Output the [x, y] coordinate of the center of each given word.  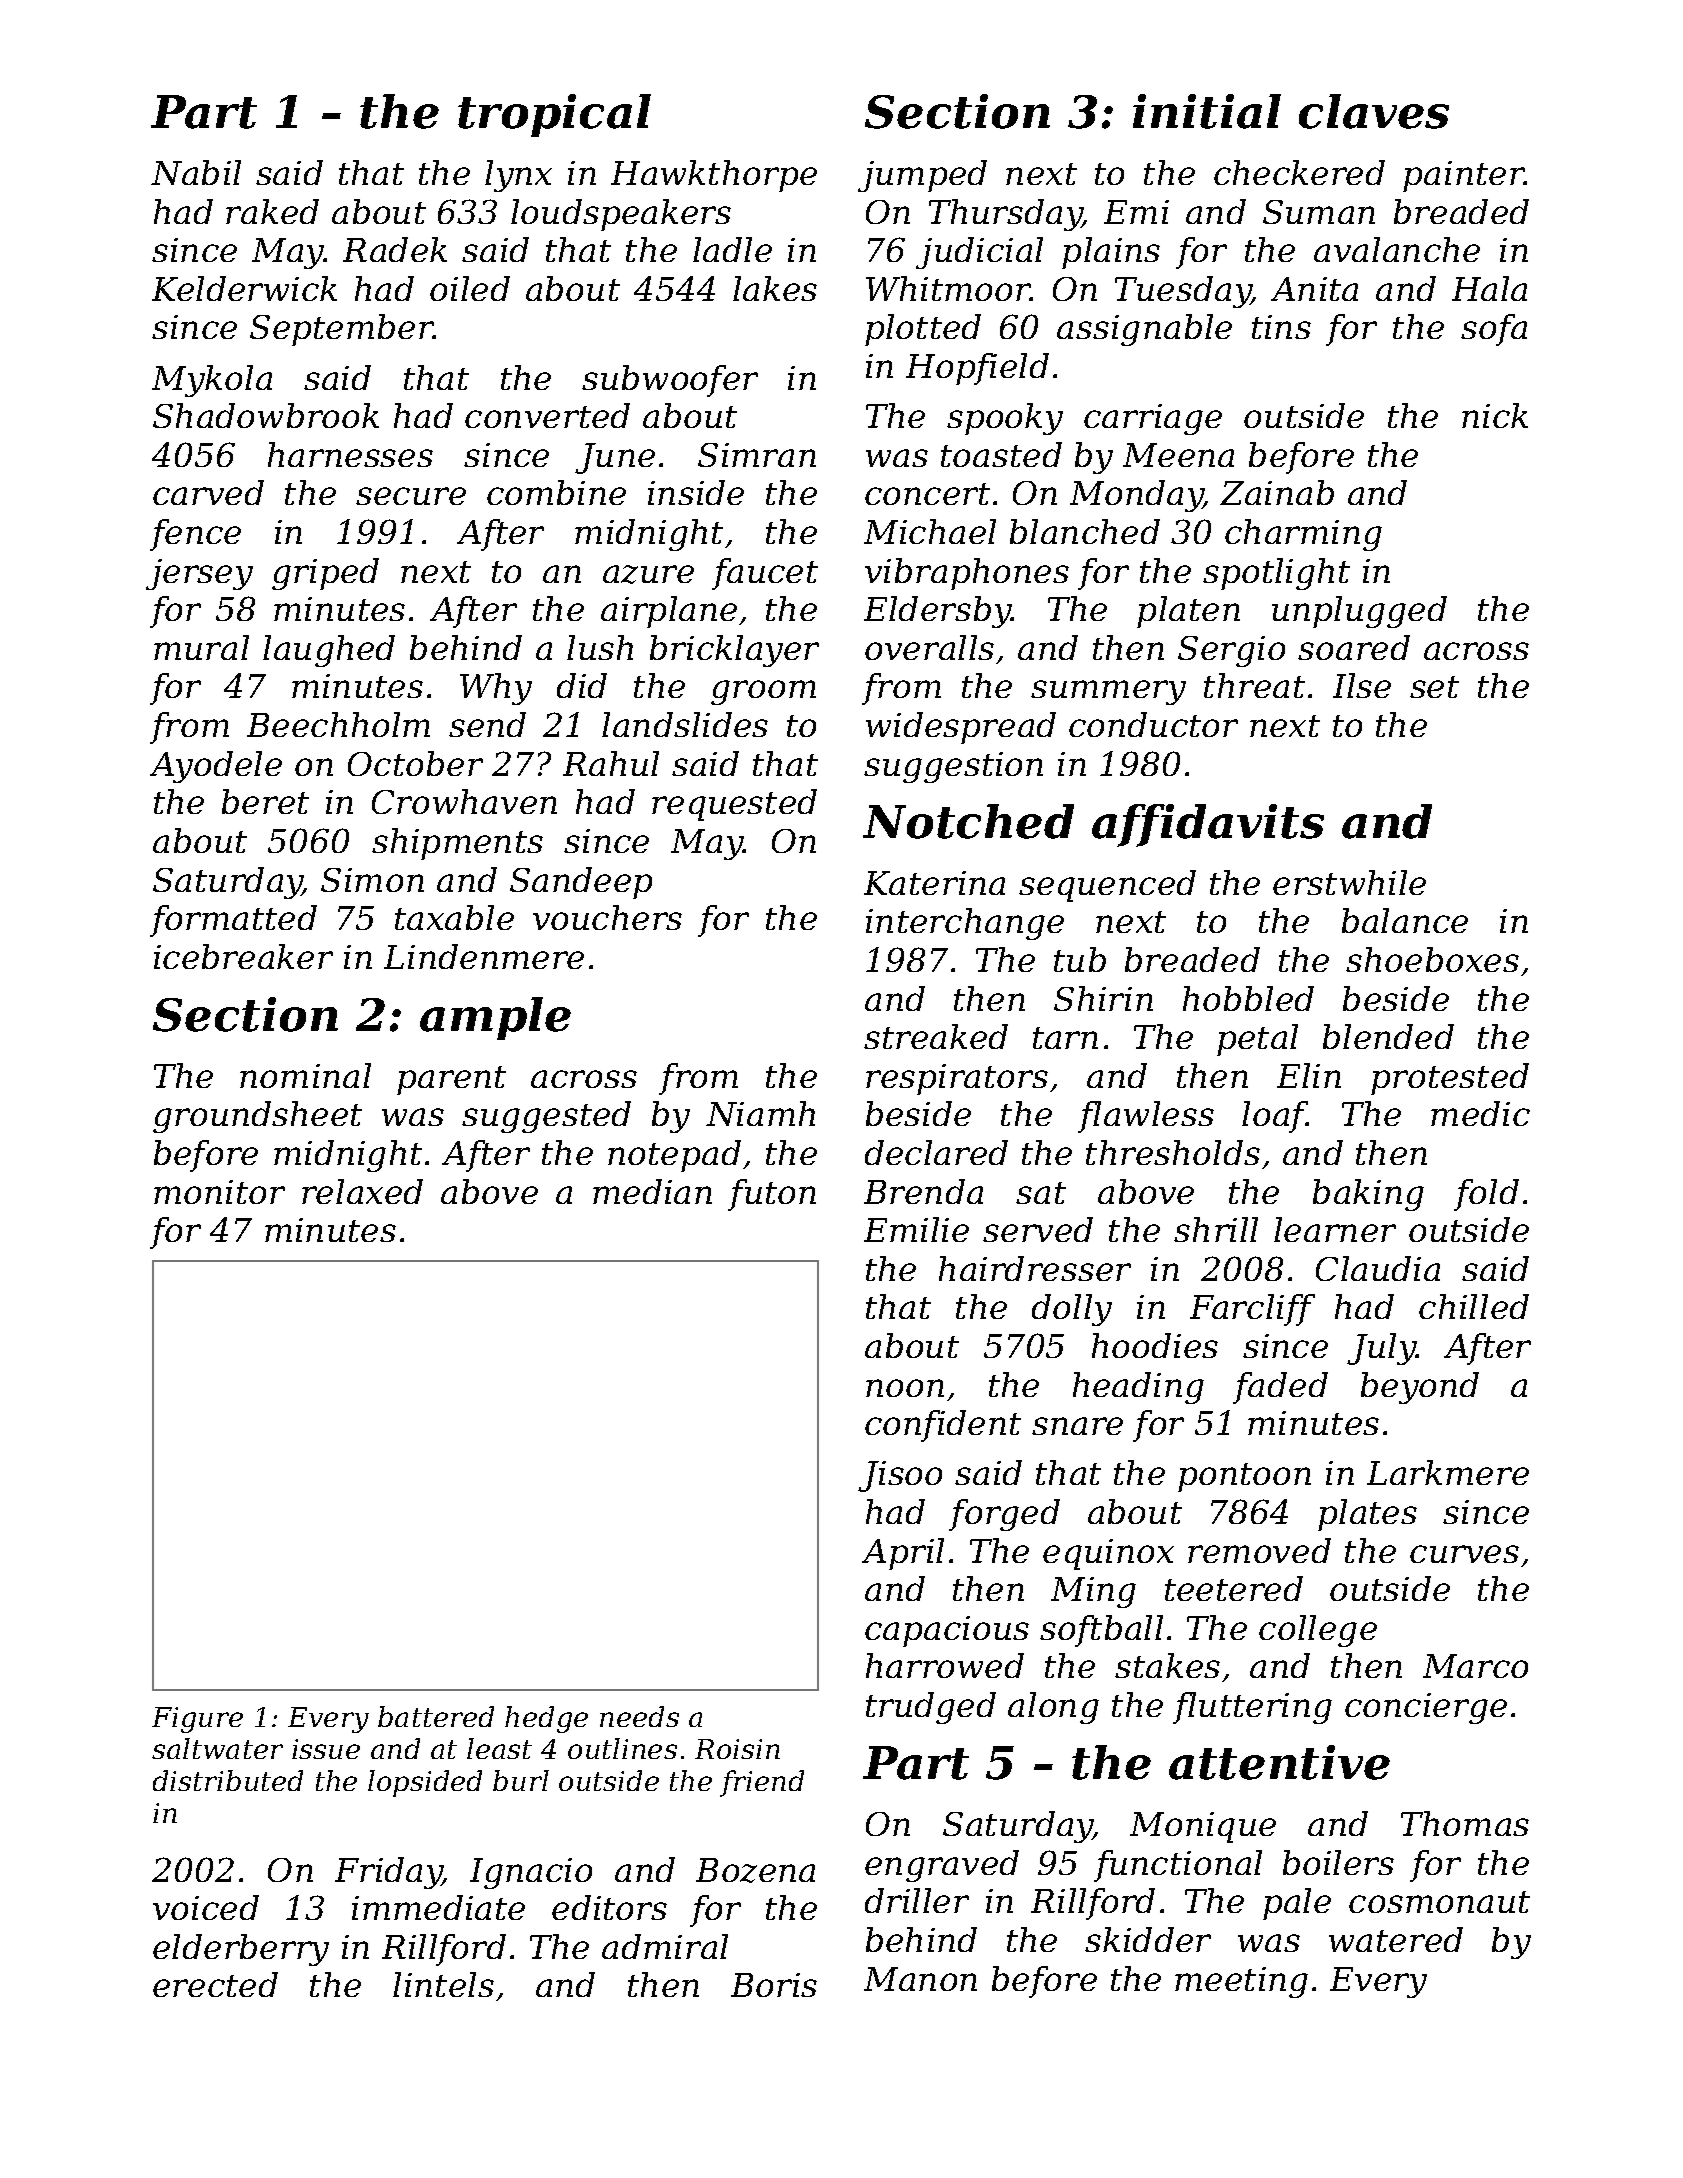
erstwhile [1349, 882]
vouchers [607, 917]
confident [943, 1426]
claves [1374, 111]
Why [496, 689]
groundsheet [257, 1117]
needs [639, 1716]
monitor [219, 1192]
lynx [518, 176]
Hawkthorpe [714, 176]
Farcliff [1252, 1310]
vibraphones [967, 574]
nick [1495, 415]
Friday [388, 1873]
